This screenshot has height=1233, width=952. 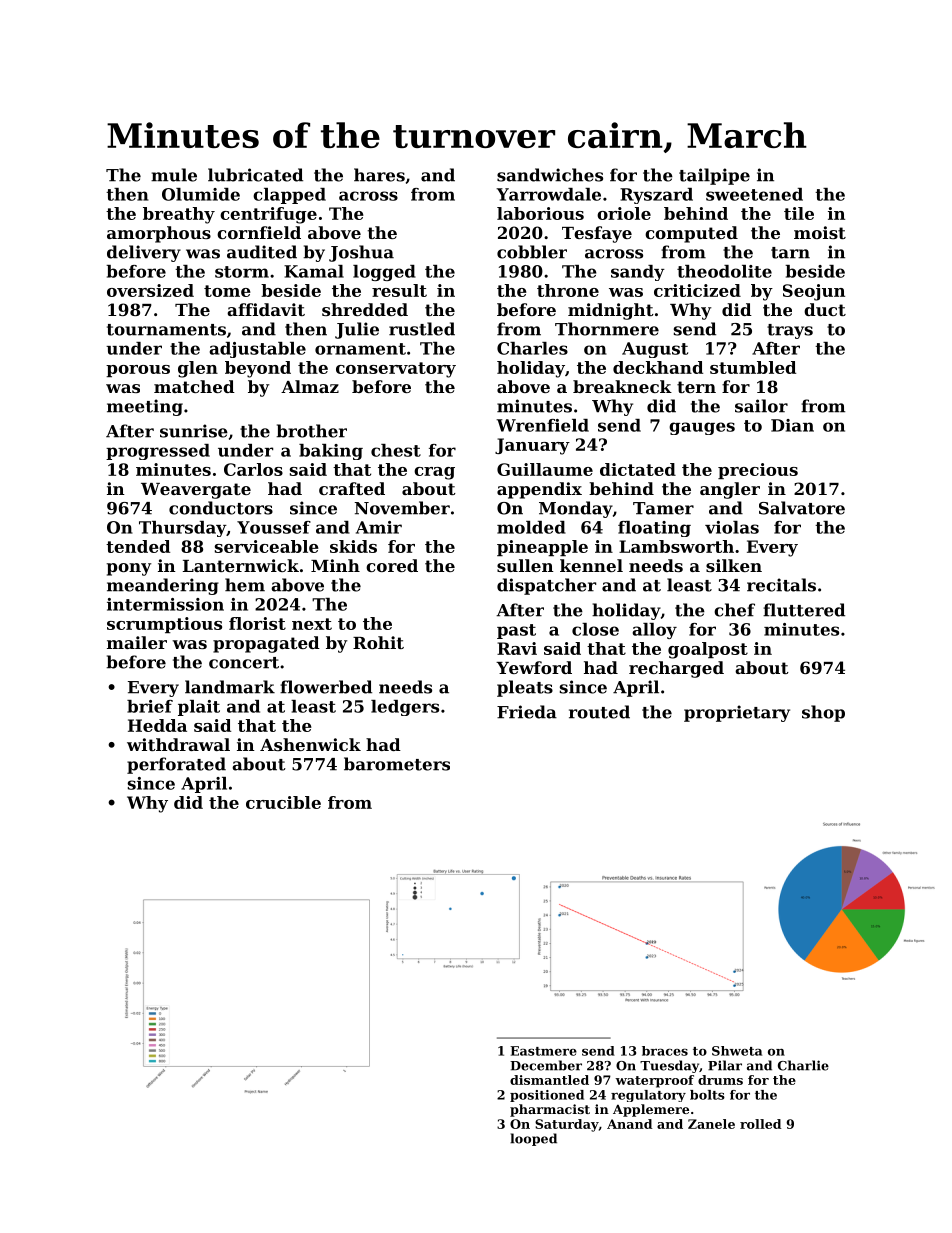 What do you see at coordinates (379, 175) in the screenshot?
I see `hares` at bounding box center [379, 175].
